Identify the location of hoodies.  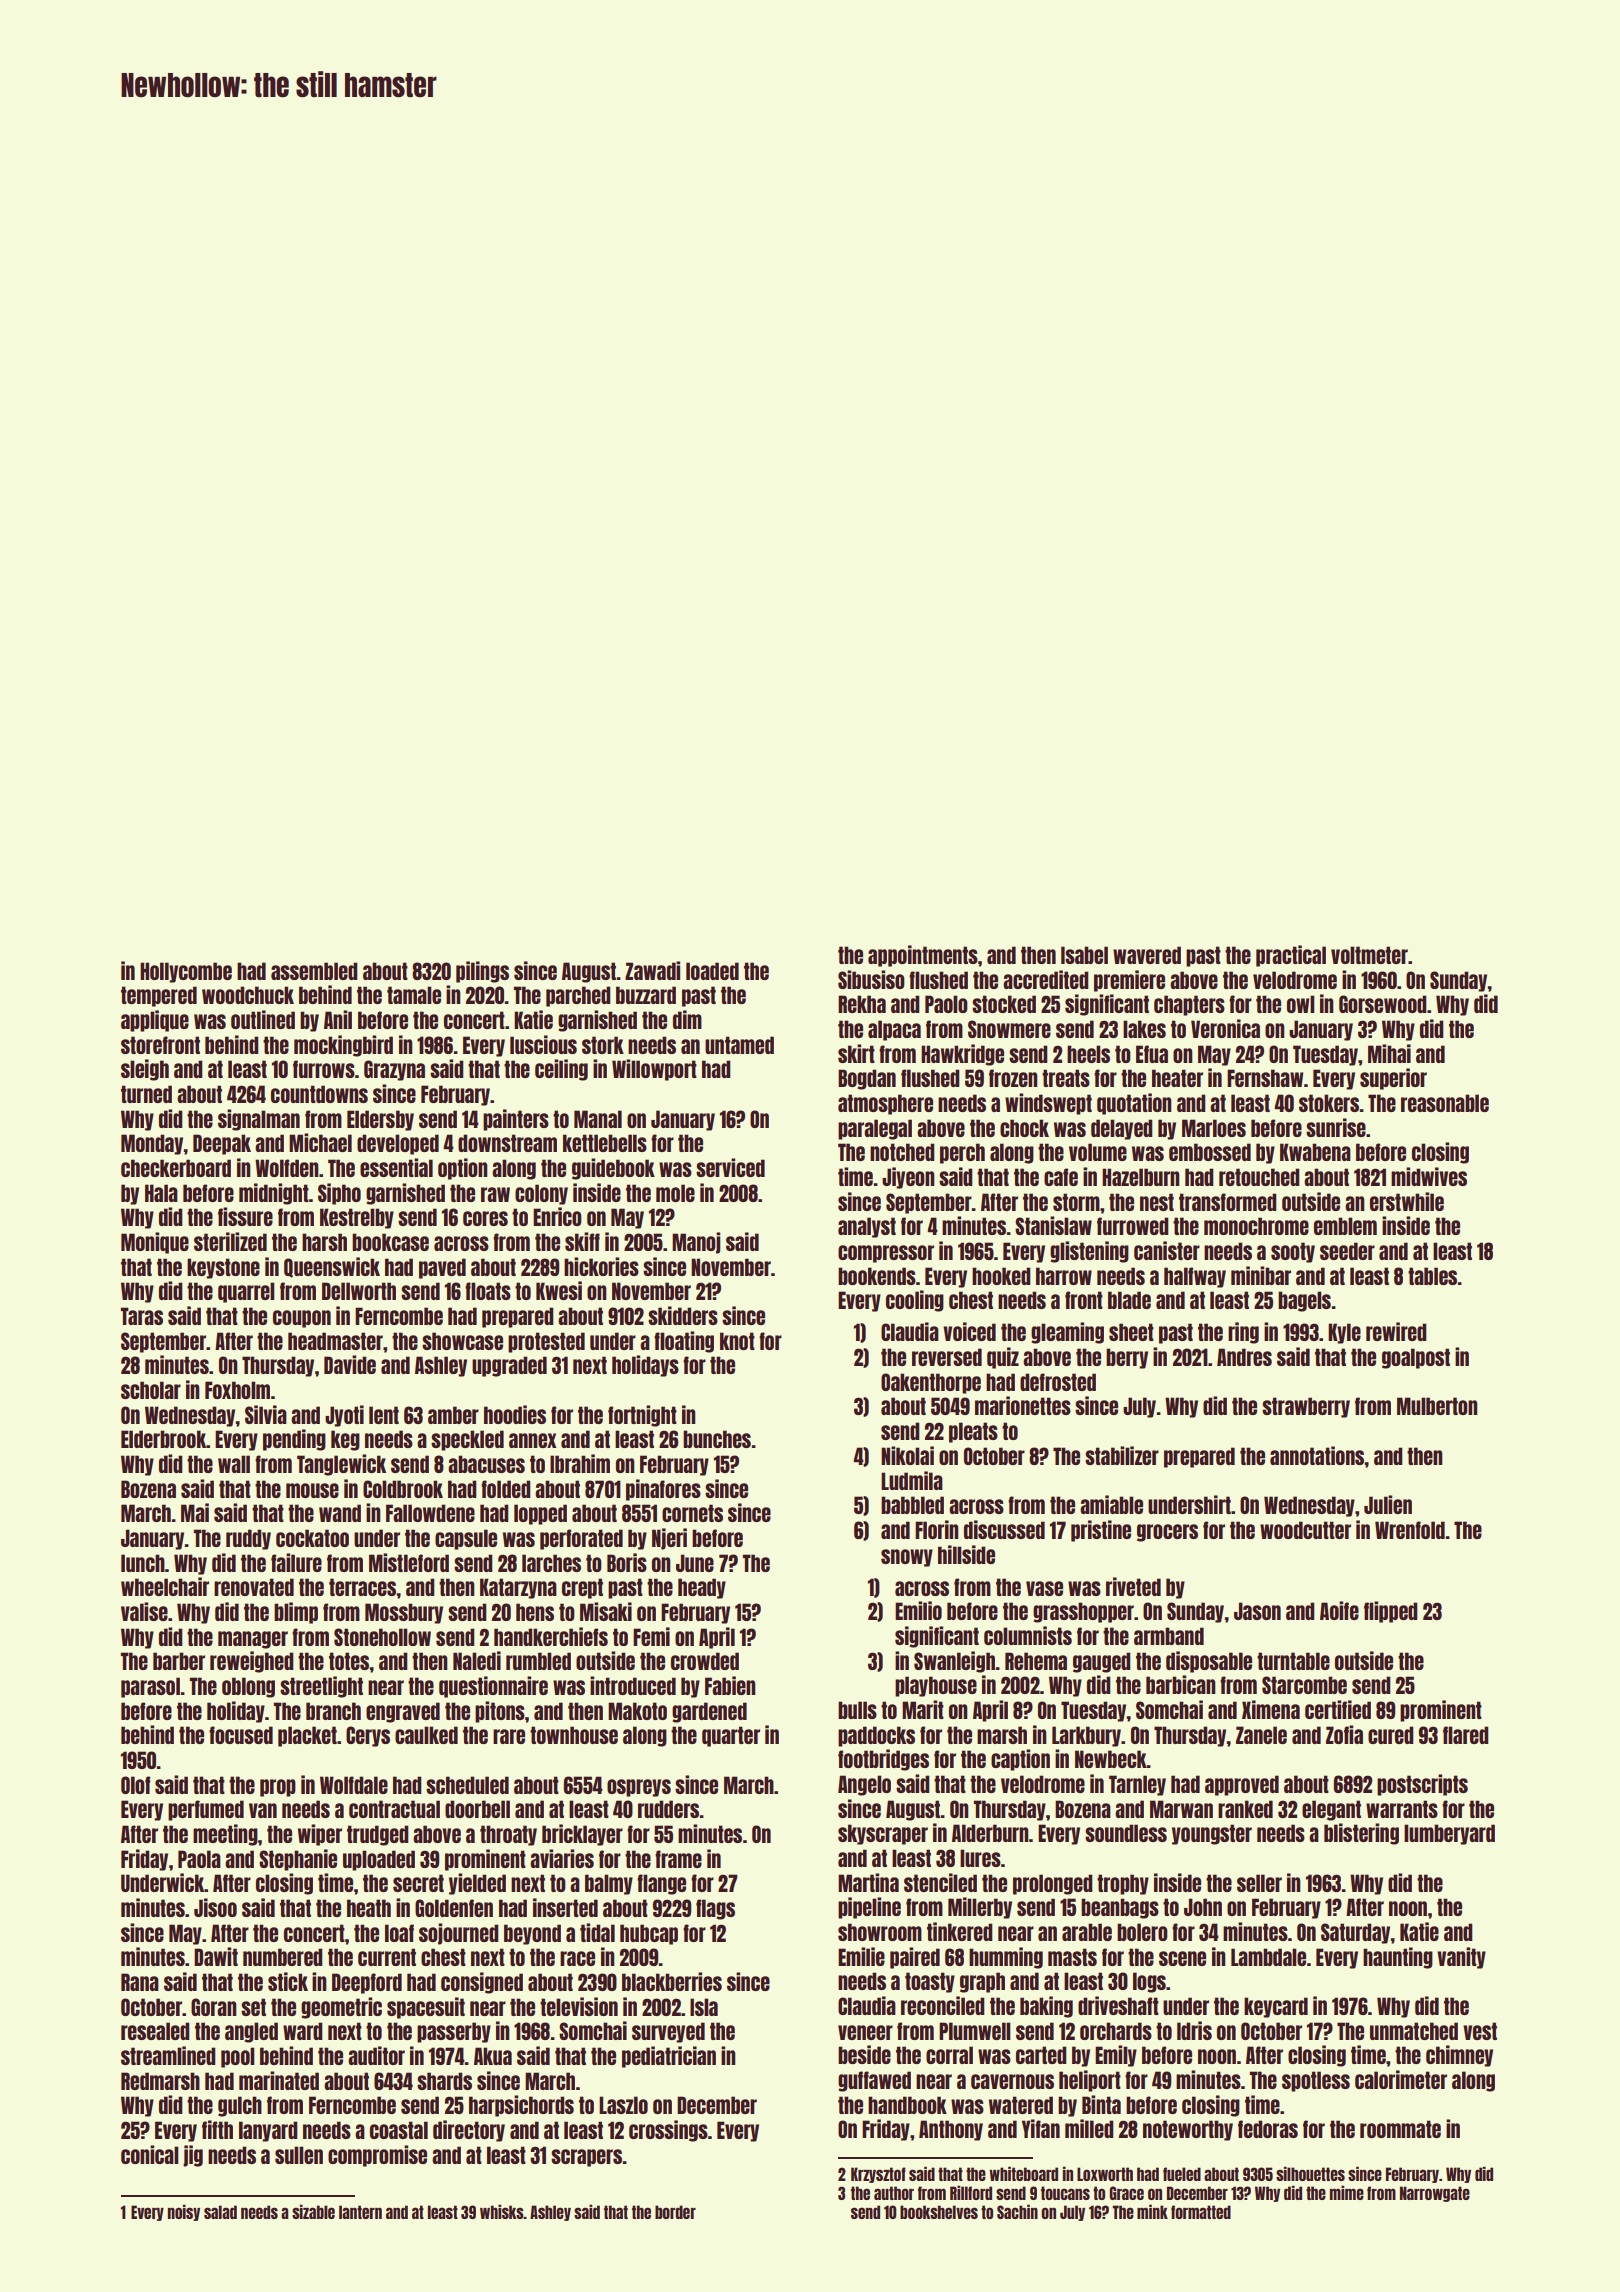
(515, 1414).
